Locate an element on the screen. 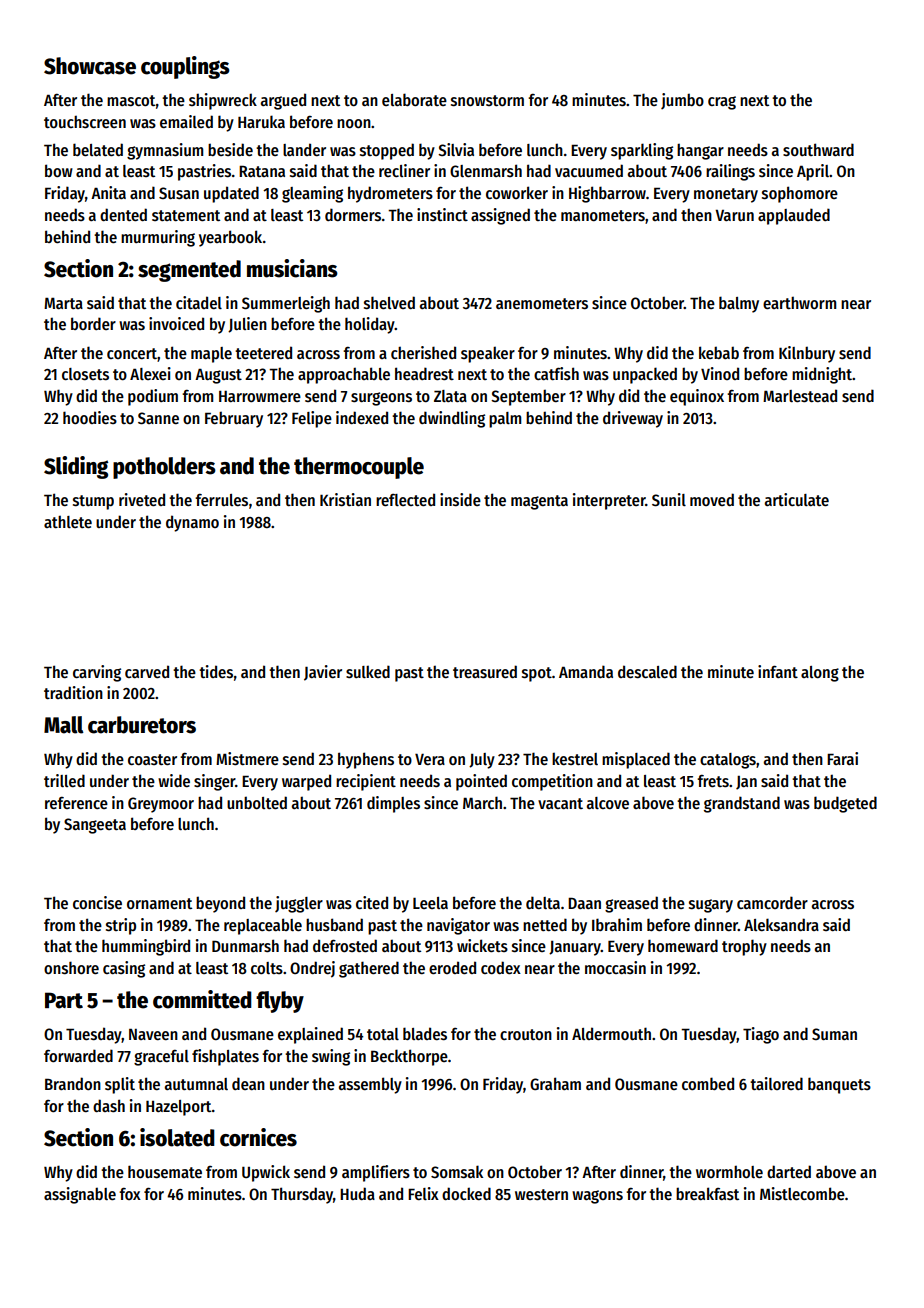 The image size is (924, 1308). assignable is located at coordinates (80, 1195).
